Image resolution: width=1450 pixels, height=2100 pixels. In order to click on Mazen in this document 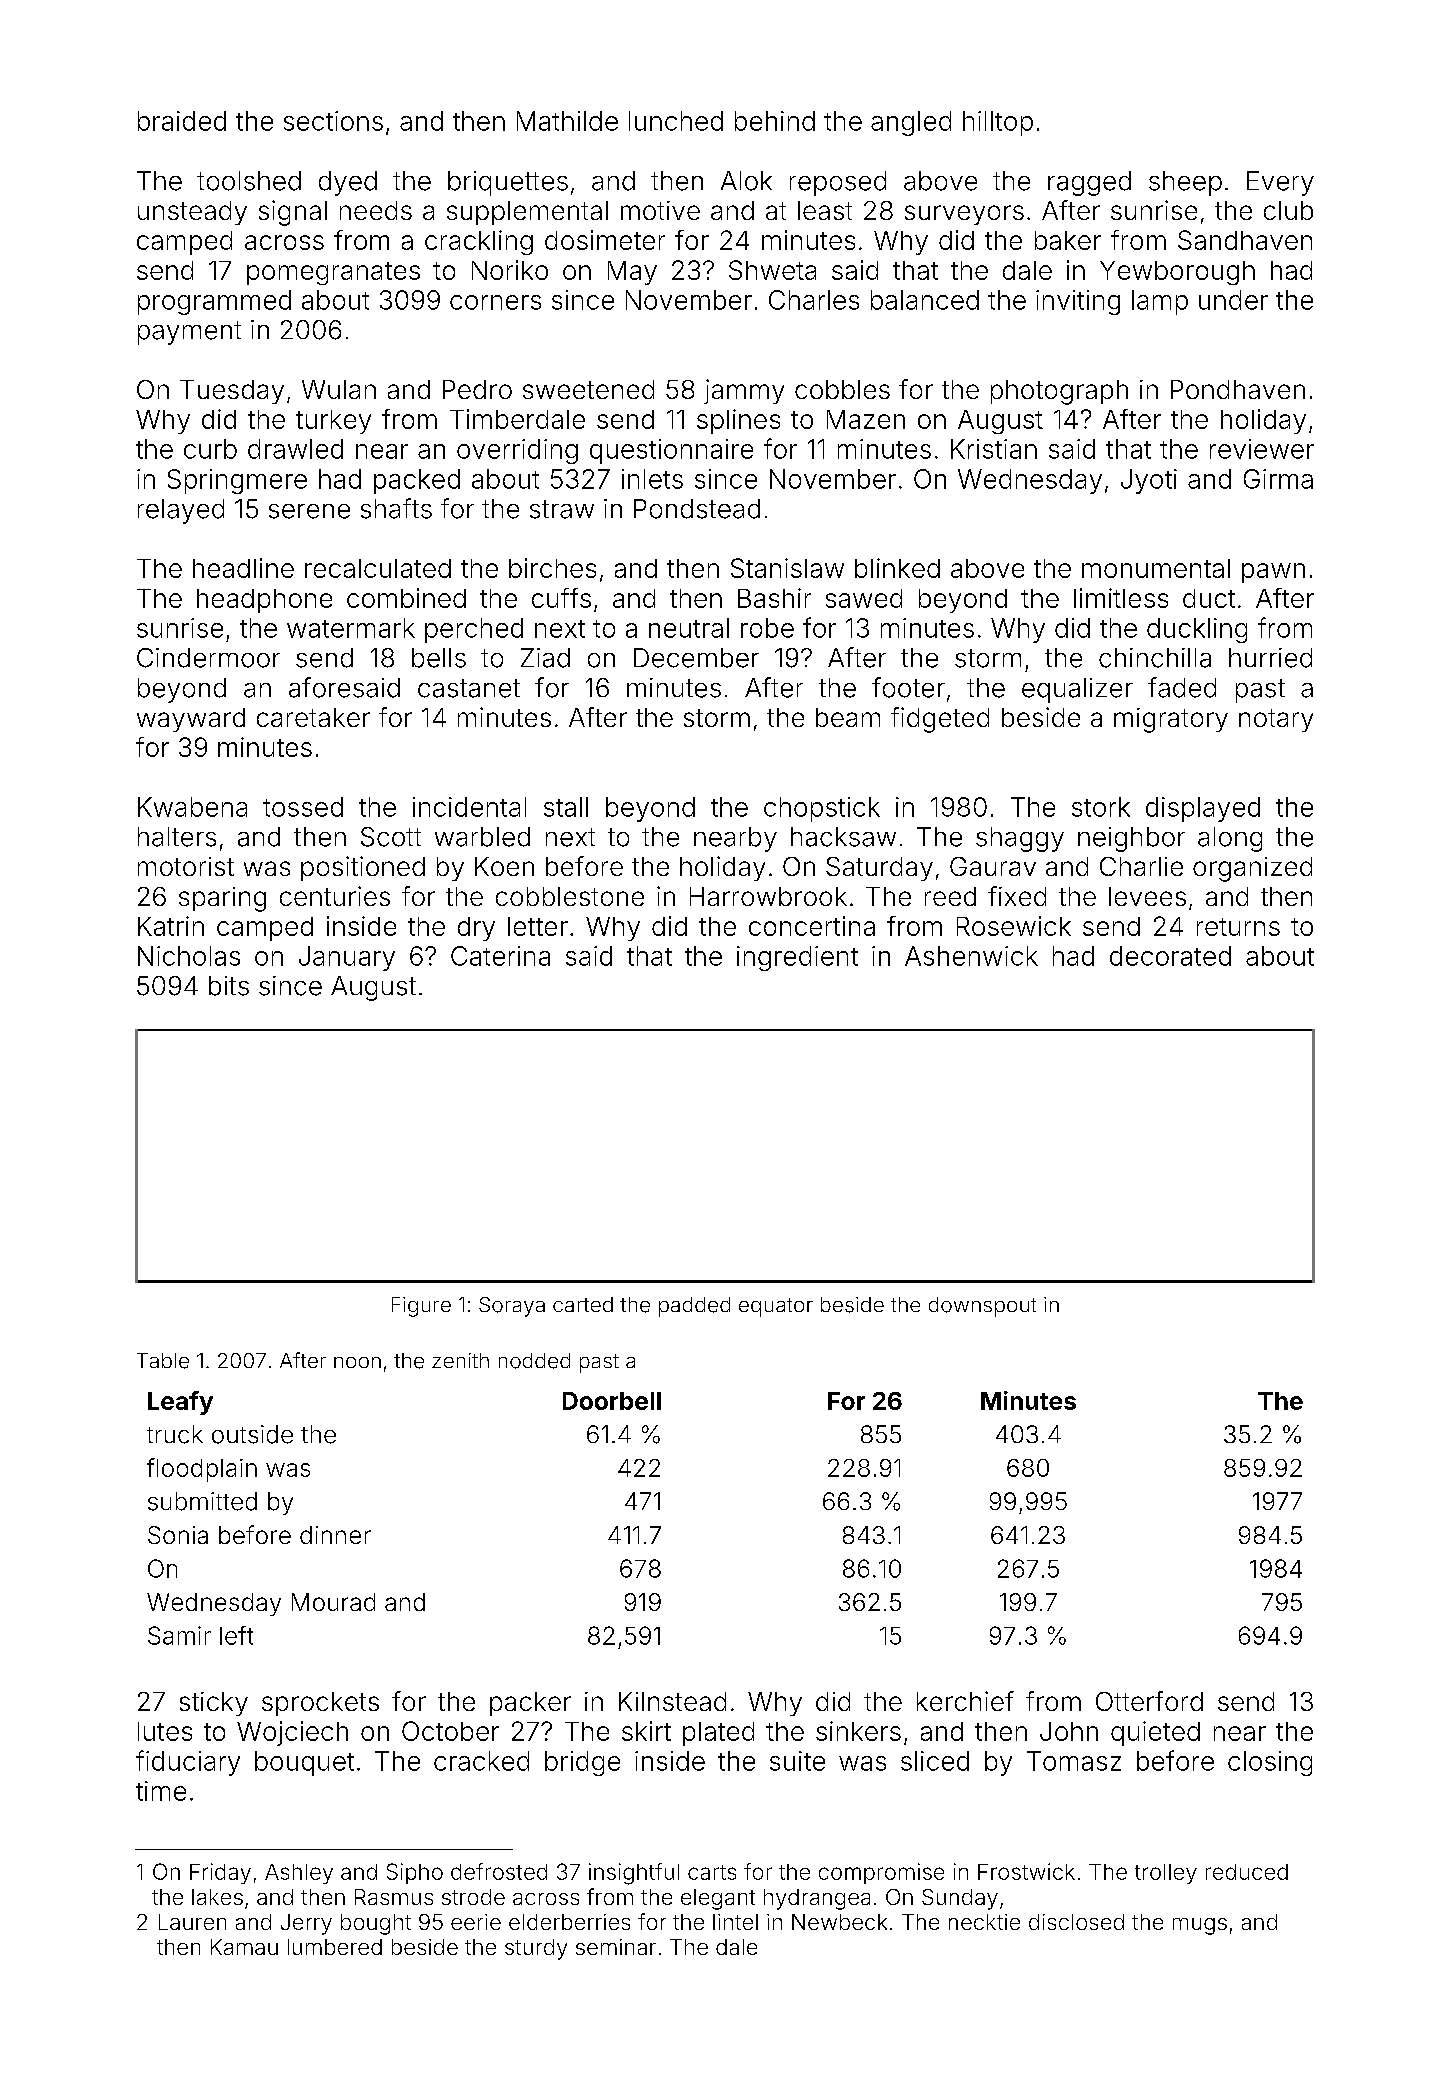, I will do `click(866, 419)`.
